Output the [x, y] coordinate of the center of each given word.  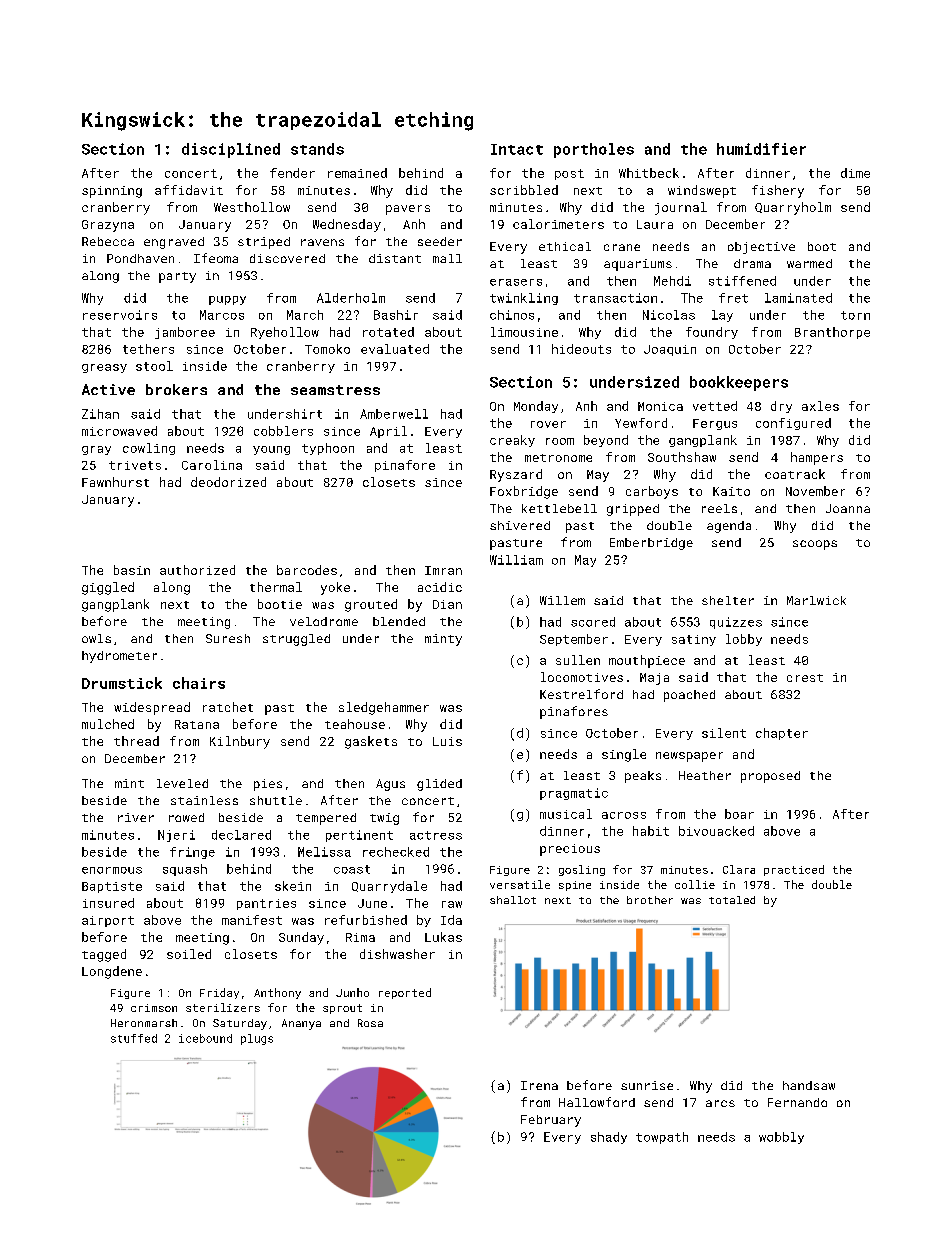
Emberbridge [651, 544]
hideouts [581, 349]
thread [136, 741]
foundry [712, 333]
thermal [276, 587]
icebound [205, 1038]
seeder [440, 241]
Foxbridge [524, 492]
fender [292, 173]
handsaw [809, 1085]
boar [739, 814]
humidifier [761, 149]
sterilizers [223, 1007]
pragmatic [574, 794]
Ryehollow [285, 333]
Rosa [370, 1023]
